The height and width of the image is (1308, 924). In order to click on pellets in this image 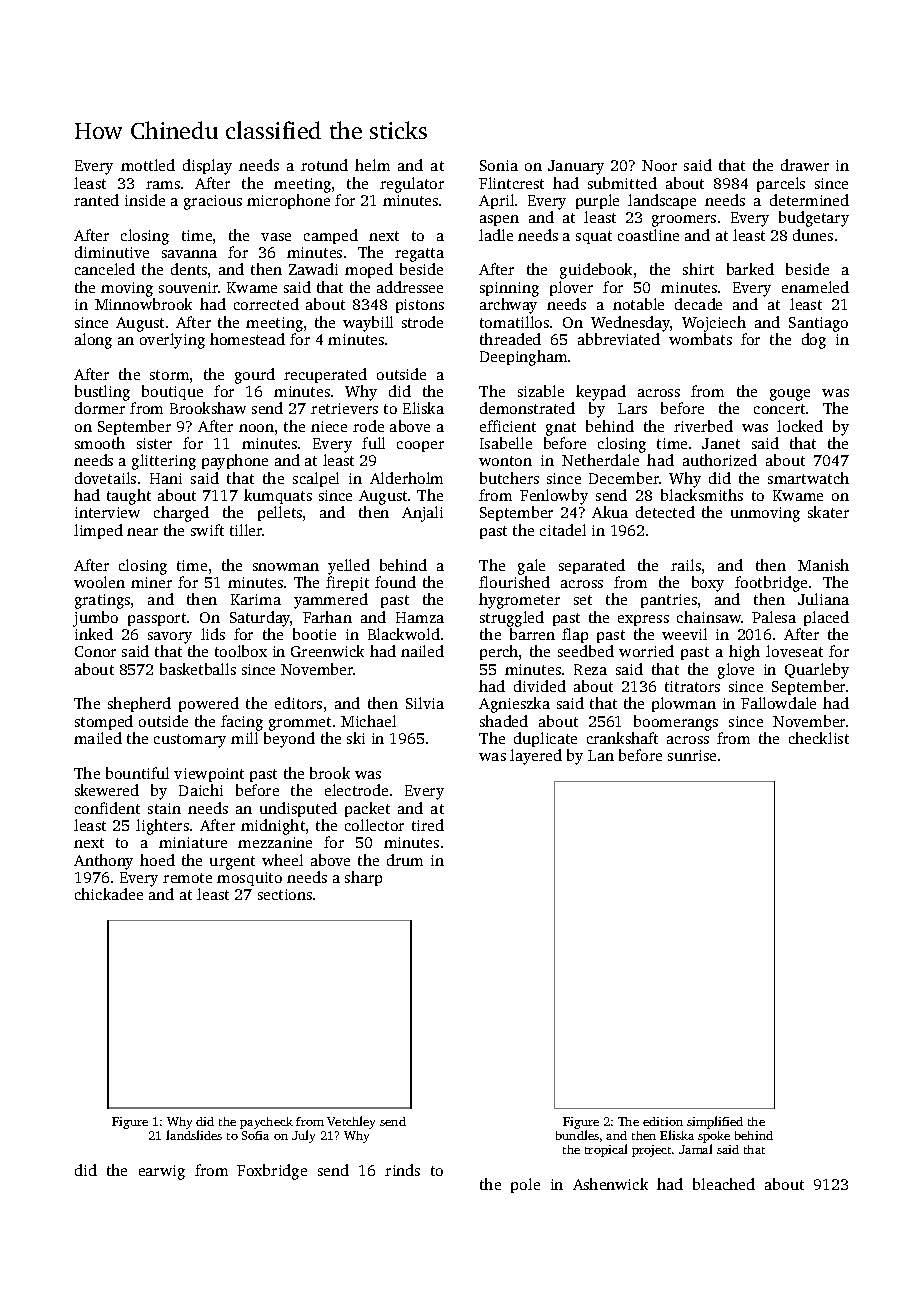, I will do `click(280, 513)`.
